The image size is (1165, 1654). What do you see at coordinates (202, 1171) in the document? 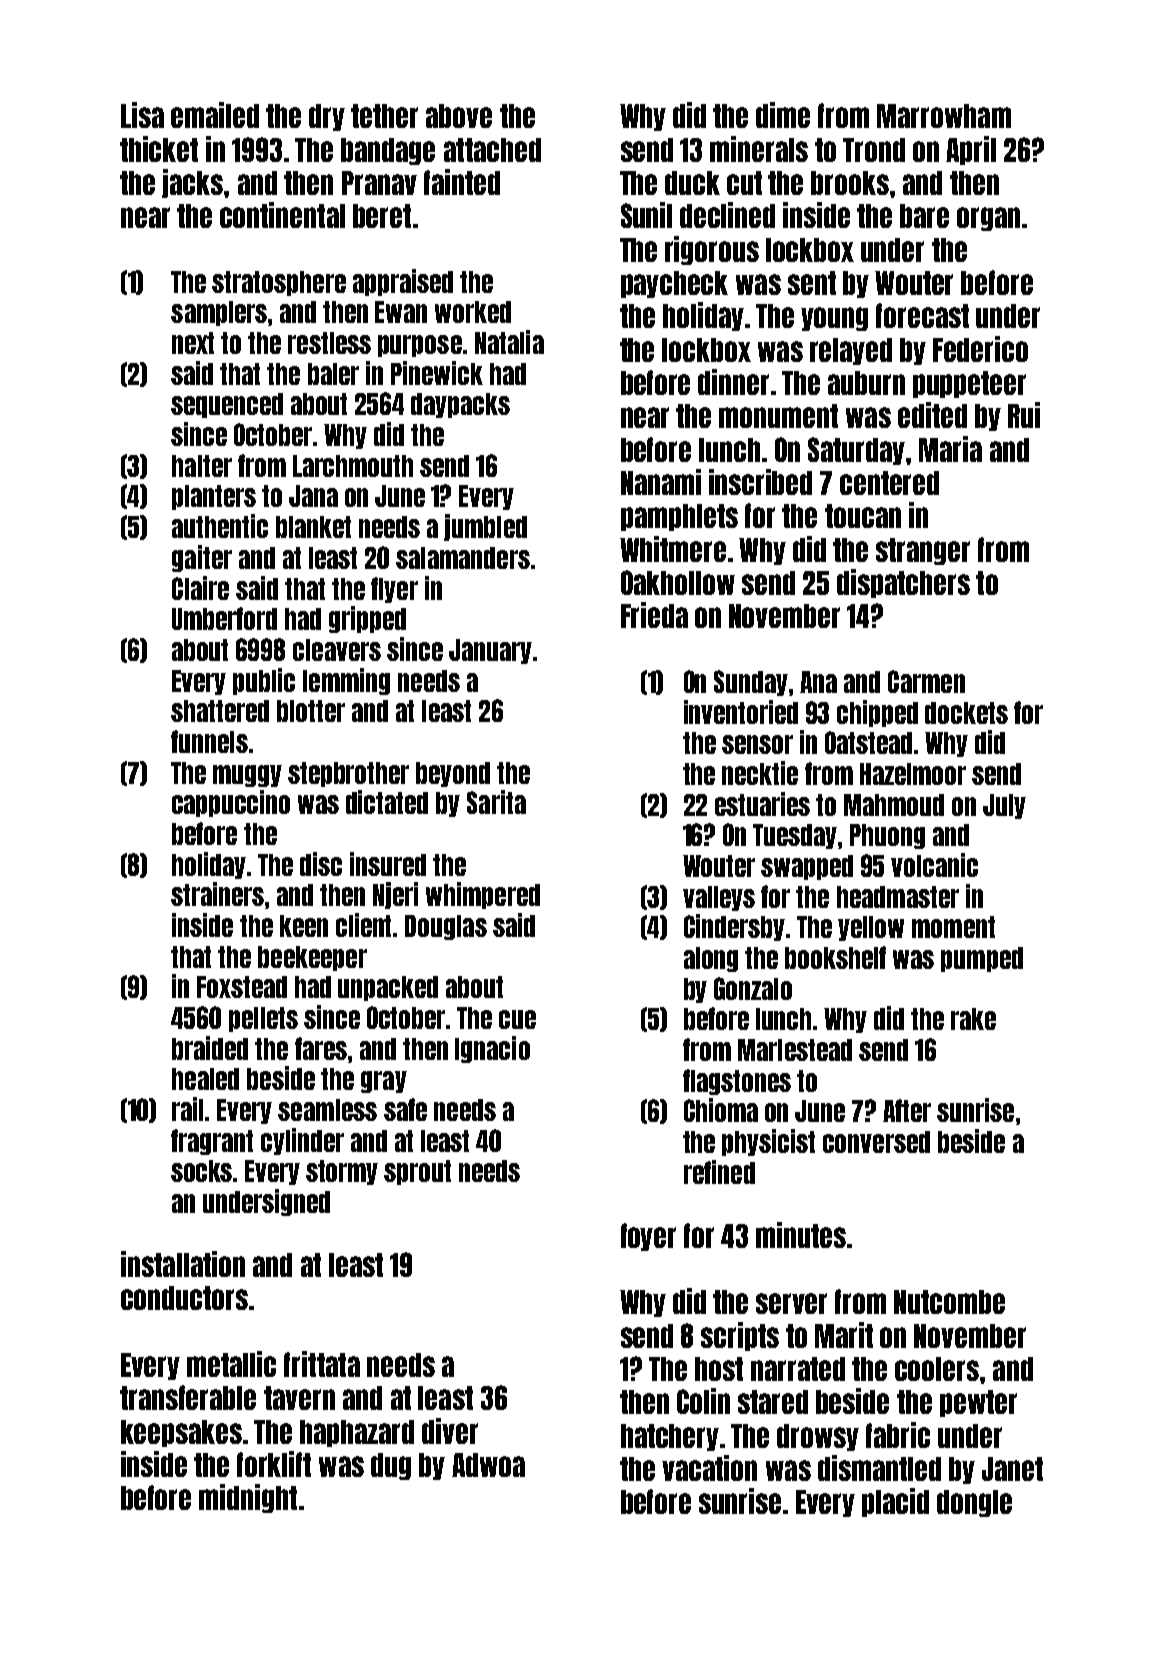
I see `socks` at bounding box center [202, 1171].
